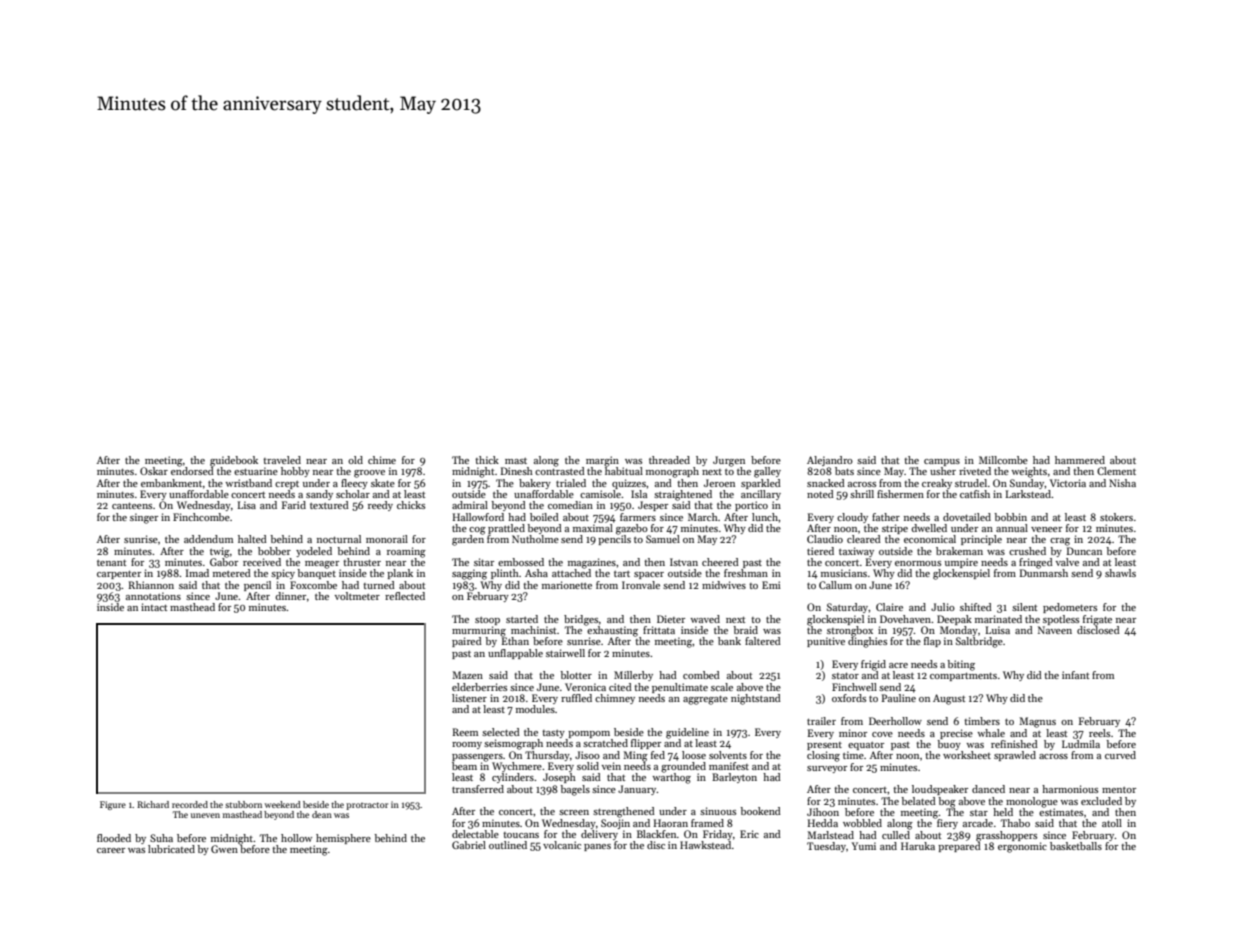  Describe the element at coordinates (154, 471) in the screenshot. I see `Oskar` at that location.
